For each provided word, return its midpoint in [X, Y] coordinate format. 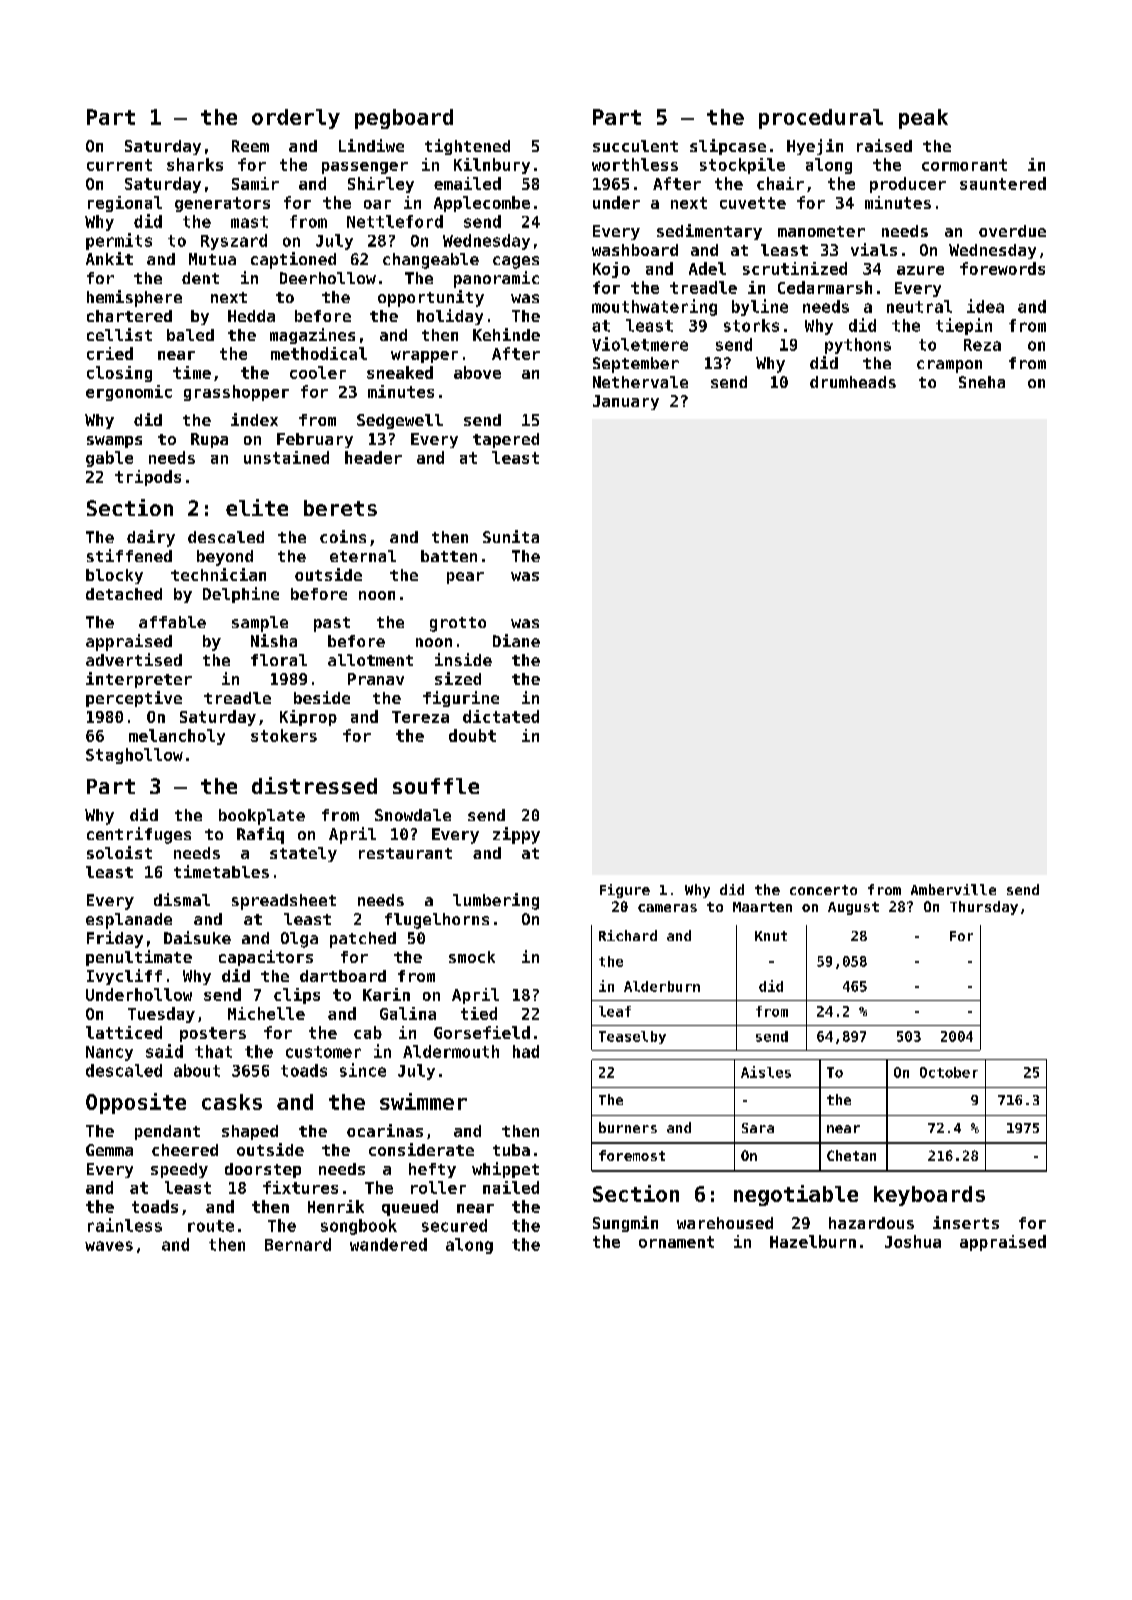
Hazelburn [813, 1241]
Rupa [209, 440]
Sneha [982, 382]
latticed [124, 1032]
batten [449, 556]
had [526, 1051]
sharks [195, 164]
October [949, 1072]
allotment [370, 660]
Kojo [611, 270]
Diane [516, 640]
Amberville [953, 889]
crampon [949, 366]
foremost [632, 1155]
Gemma [109, 1150]
